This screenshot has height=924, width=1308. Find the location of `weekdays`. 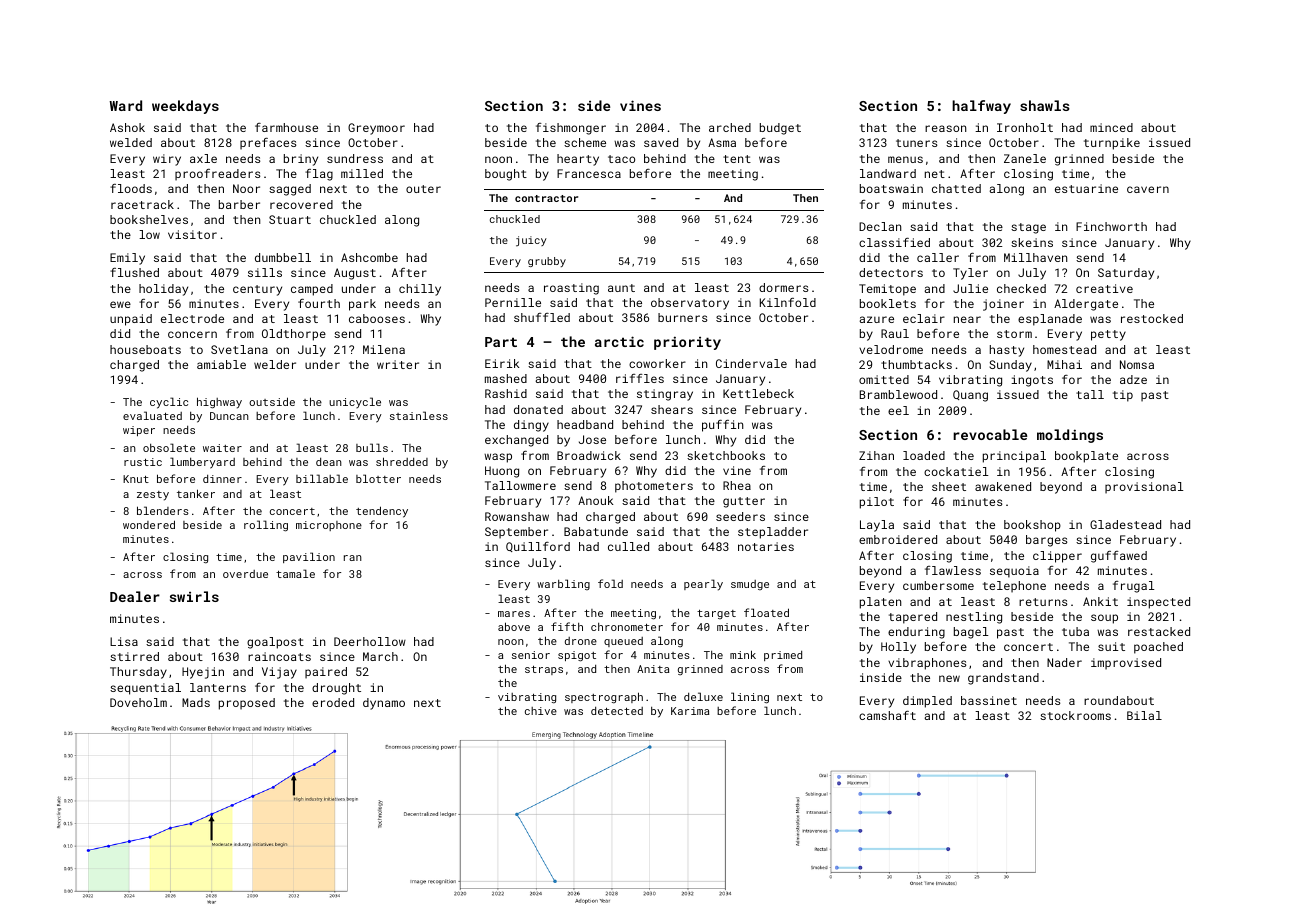

weekdays is located at coordinates (185, 107).
